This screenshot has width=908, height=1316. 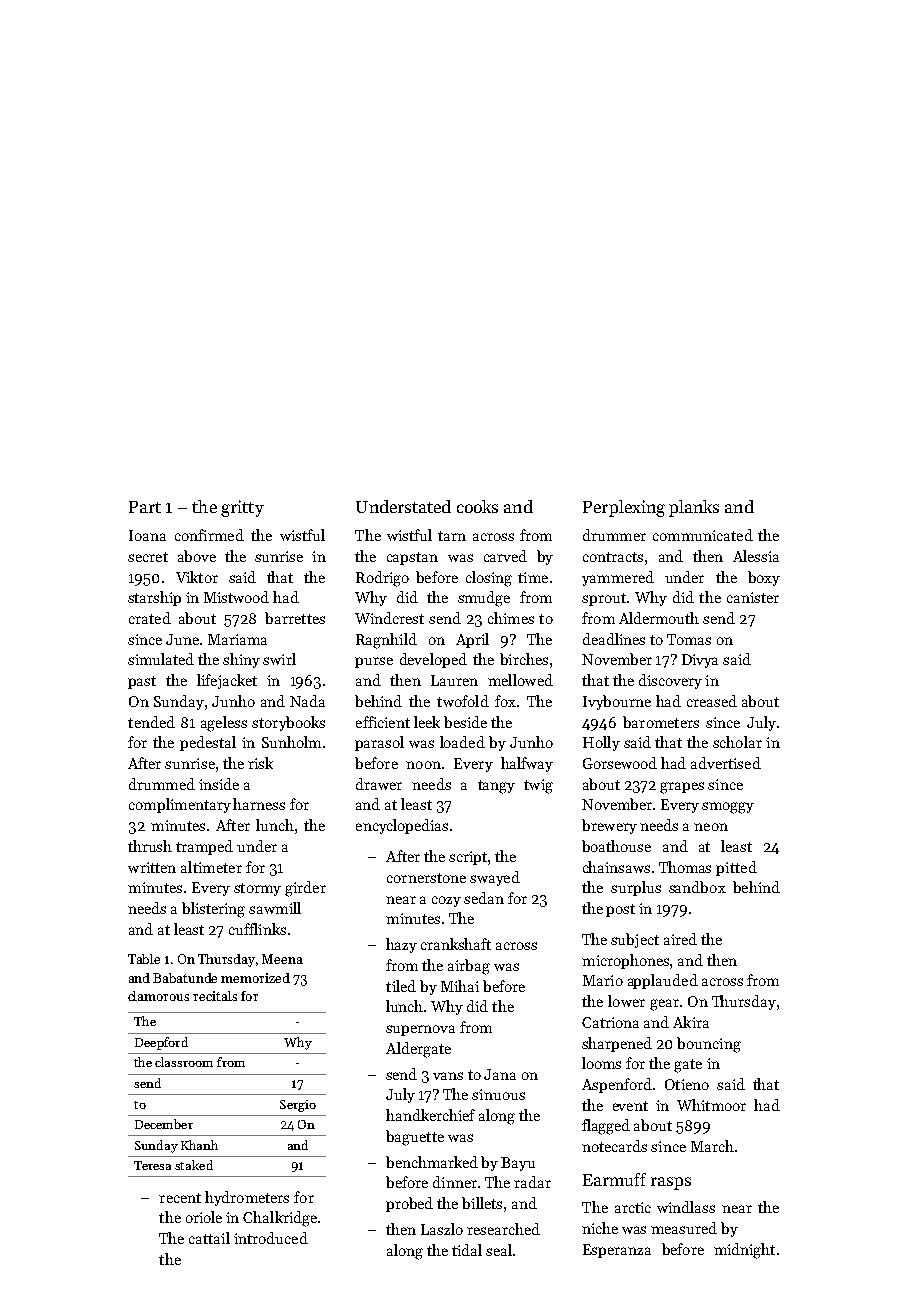 What do you see at coordinates (524, 659) in the screenshot?
I see `birches` at bounding box center [524, 659].
